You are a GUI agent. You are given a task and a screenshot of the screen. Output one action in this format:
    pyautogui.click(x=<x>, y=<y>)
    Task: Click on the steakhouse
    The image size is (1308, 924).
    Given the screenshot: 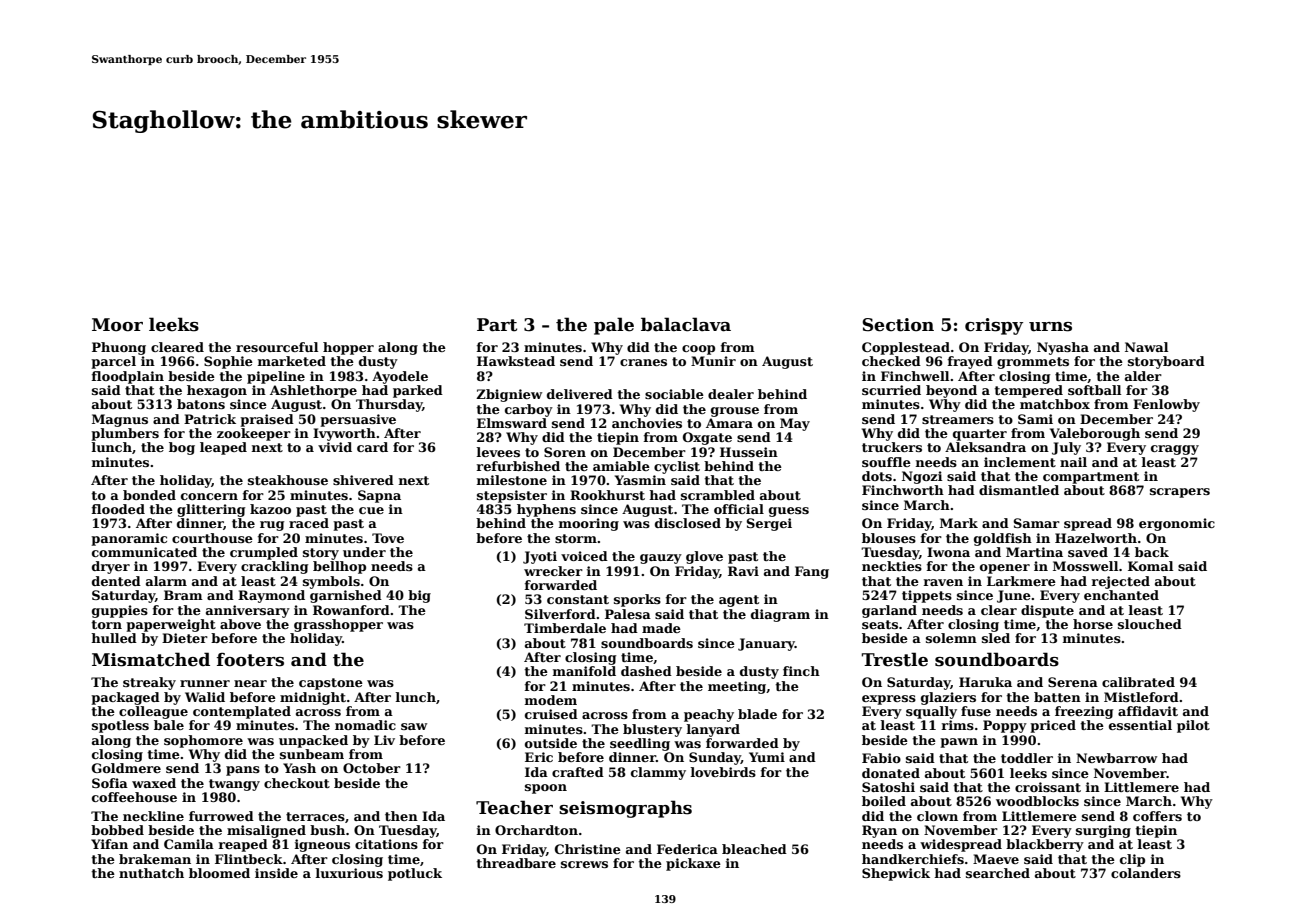 What is the action you would take?
    pyautogui.click(x=288, y=480)
